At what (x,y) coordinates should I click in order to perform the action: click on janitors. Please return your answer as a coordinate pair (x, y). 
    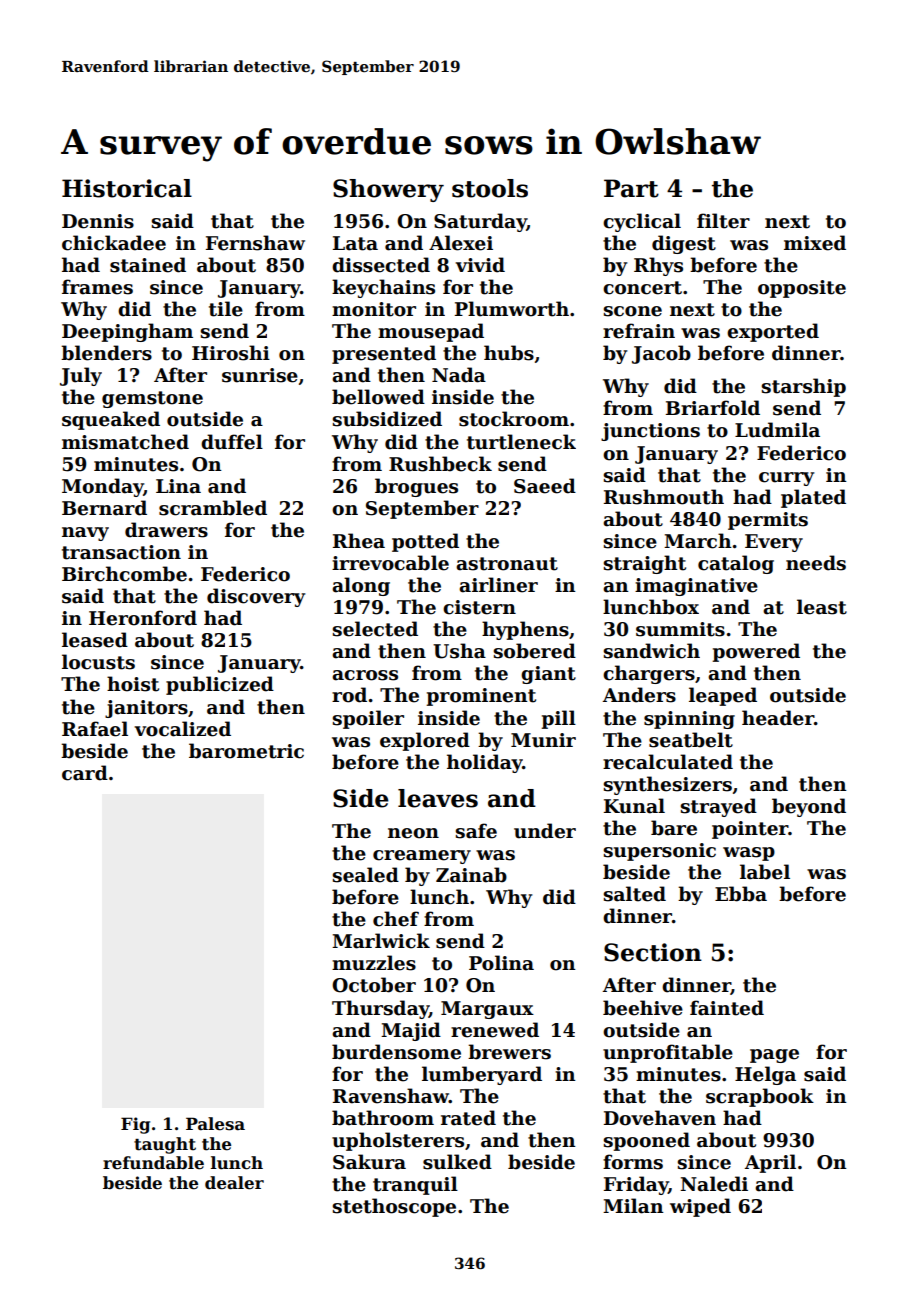
    Looking at the image, I should click on (146, 709).
